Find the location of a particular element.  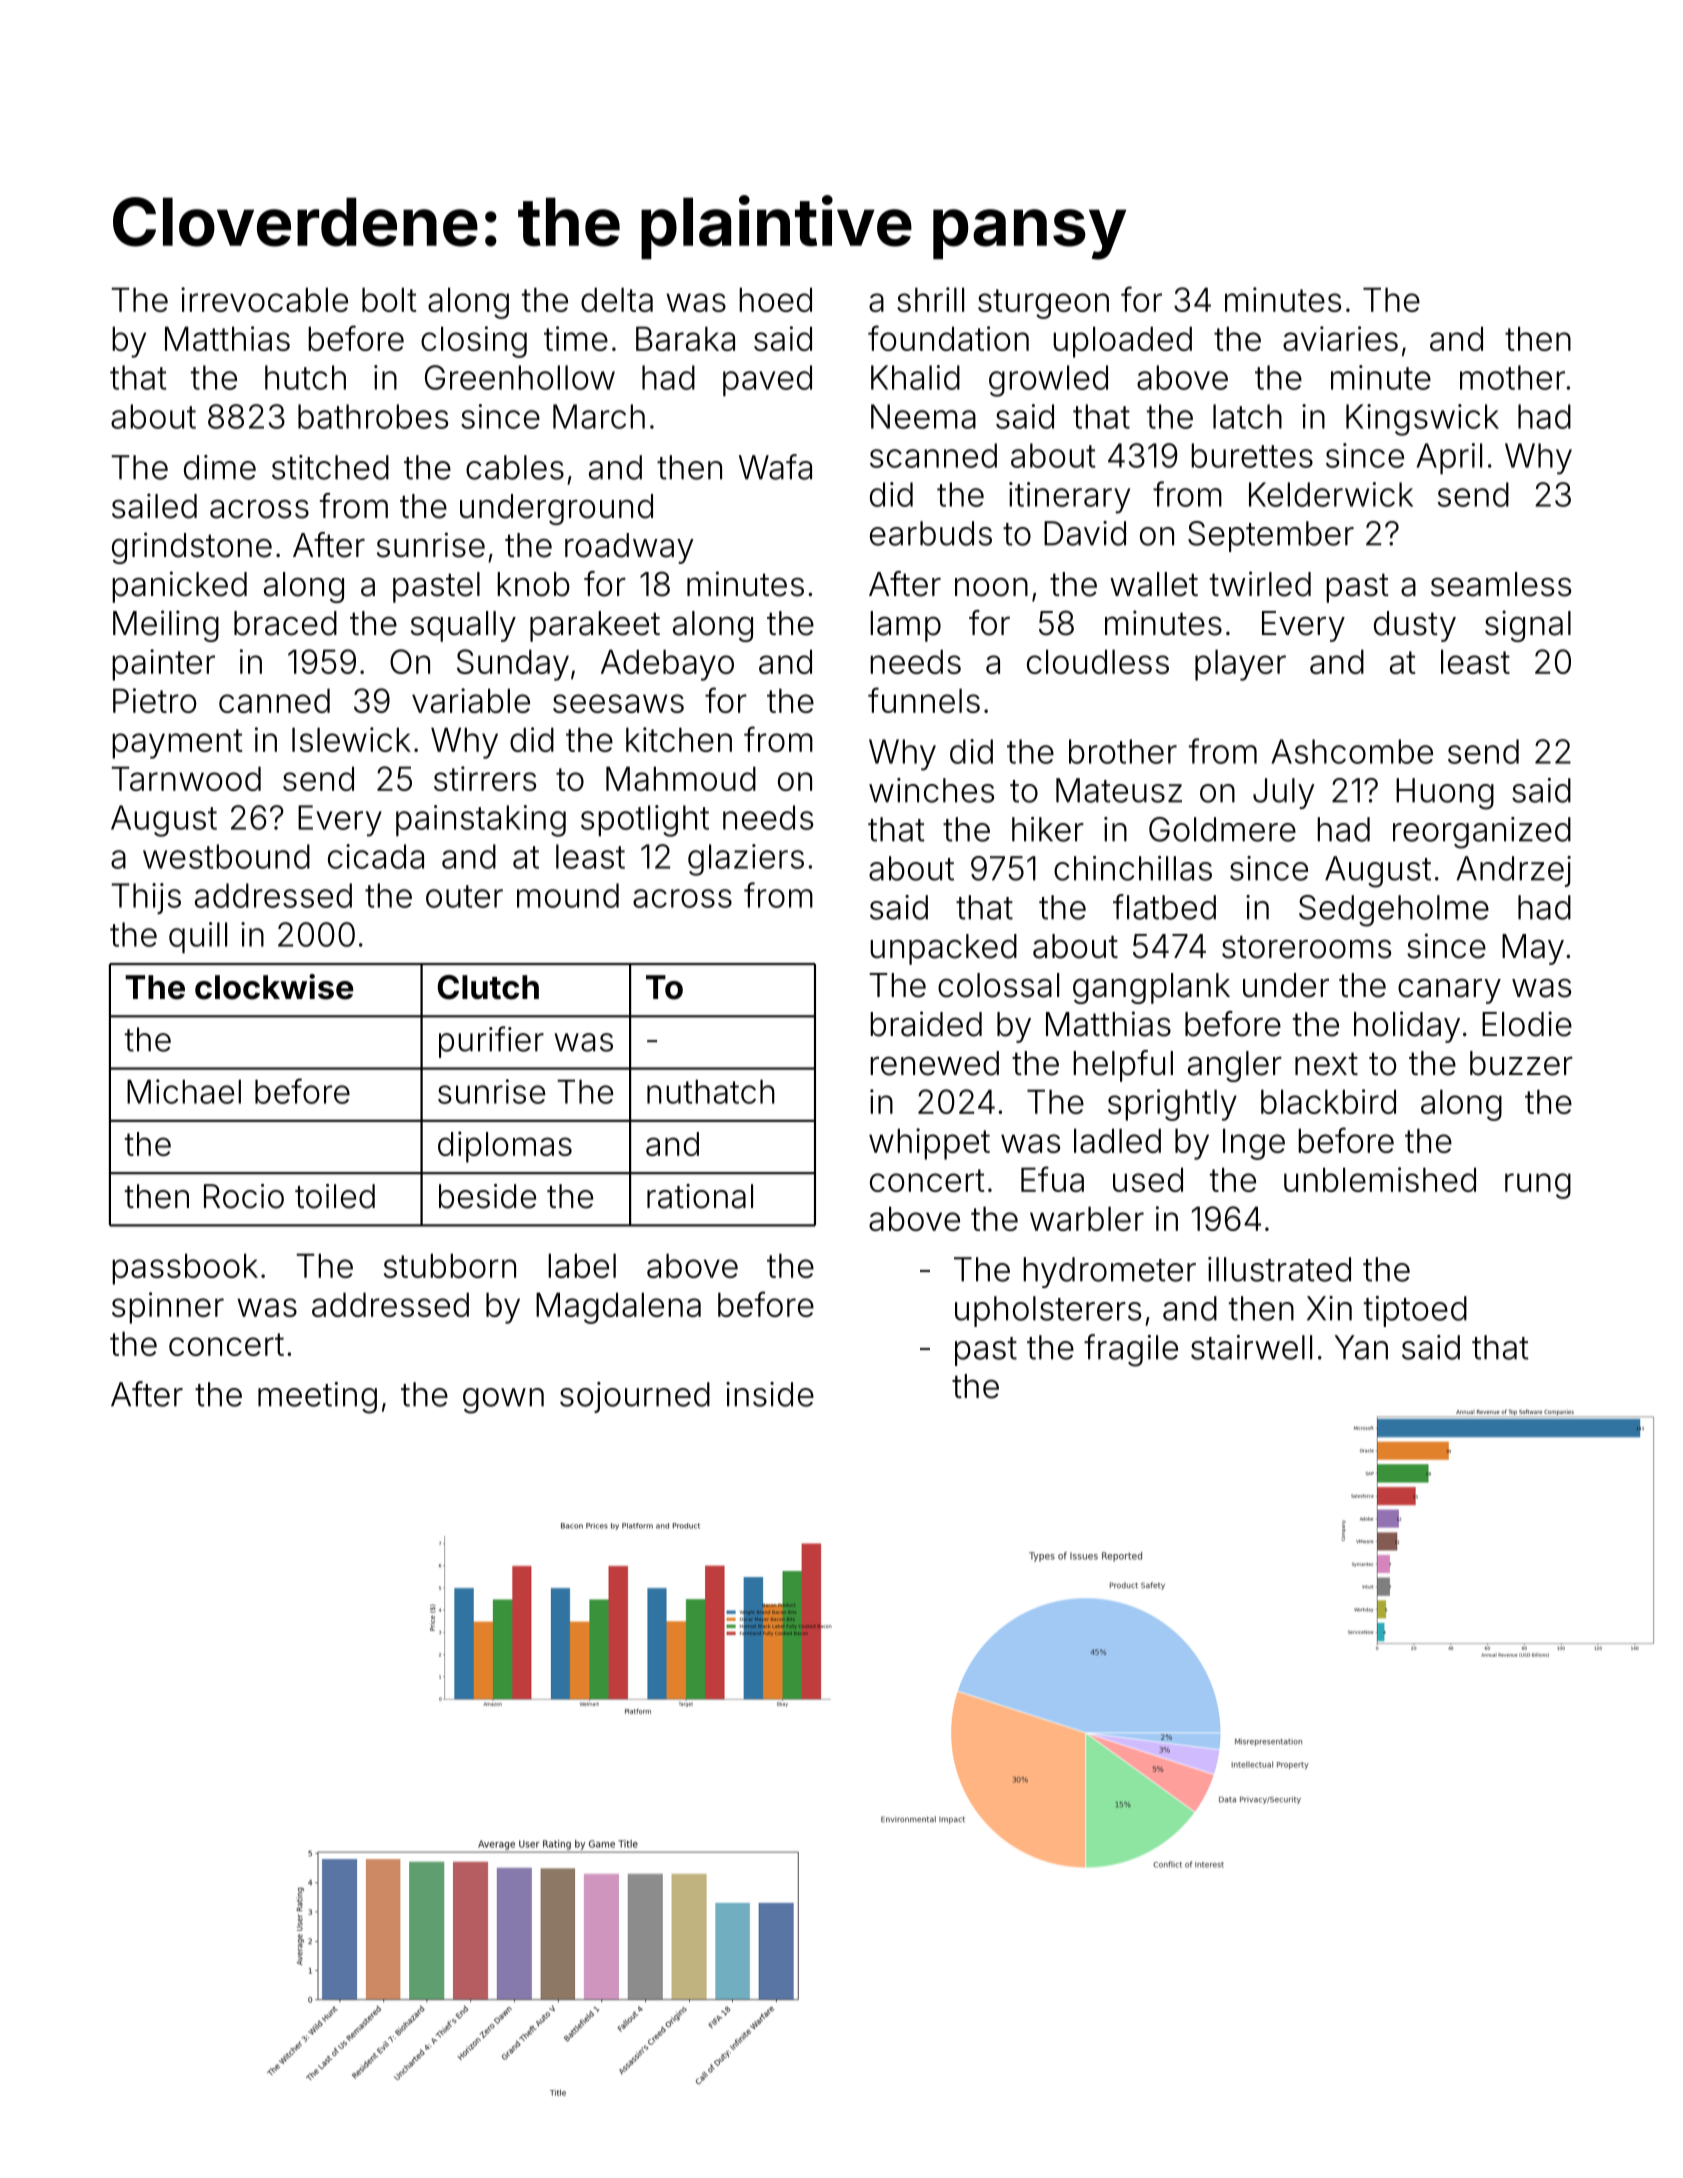

braided is located at coordinates (926, 1024).
